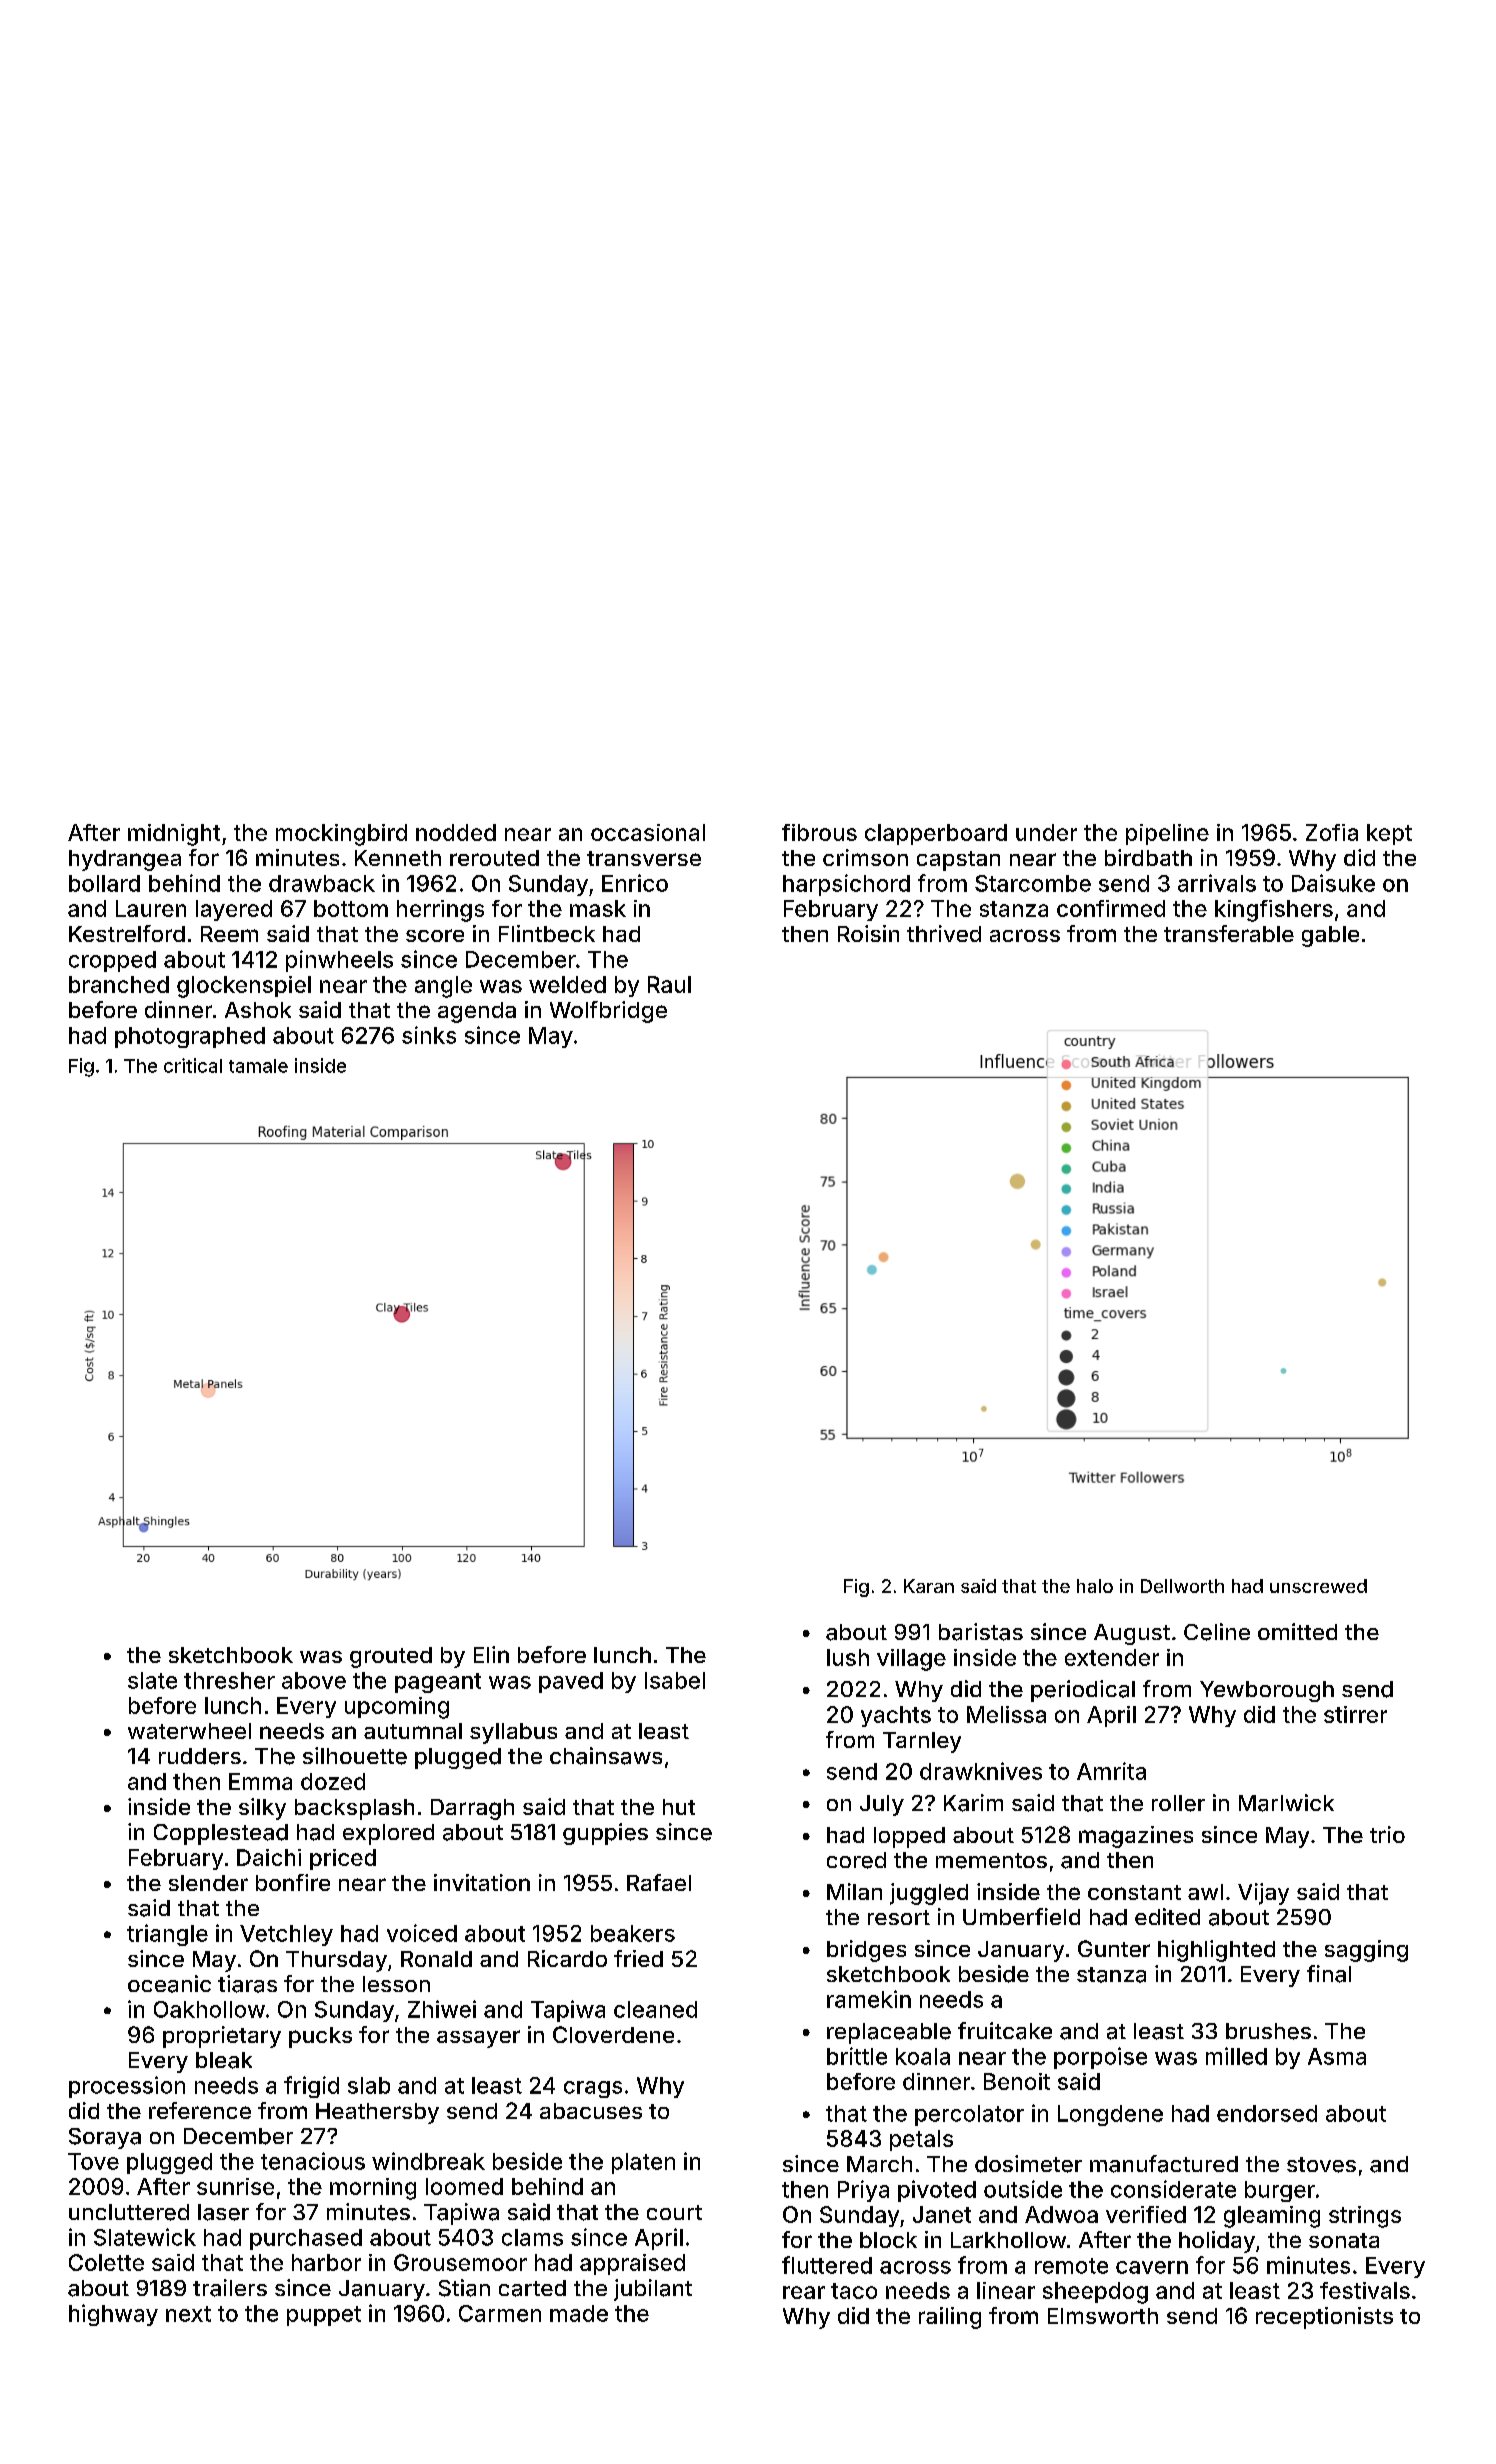 This document has height=2464, width=1496. Describe the element at coordinates (1330, 936) in the document. I see `gable` at that location.
